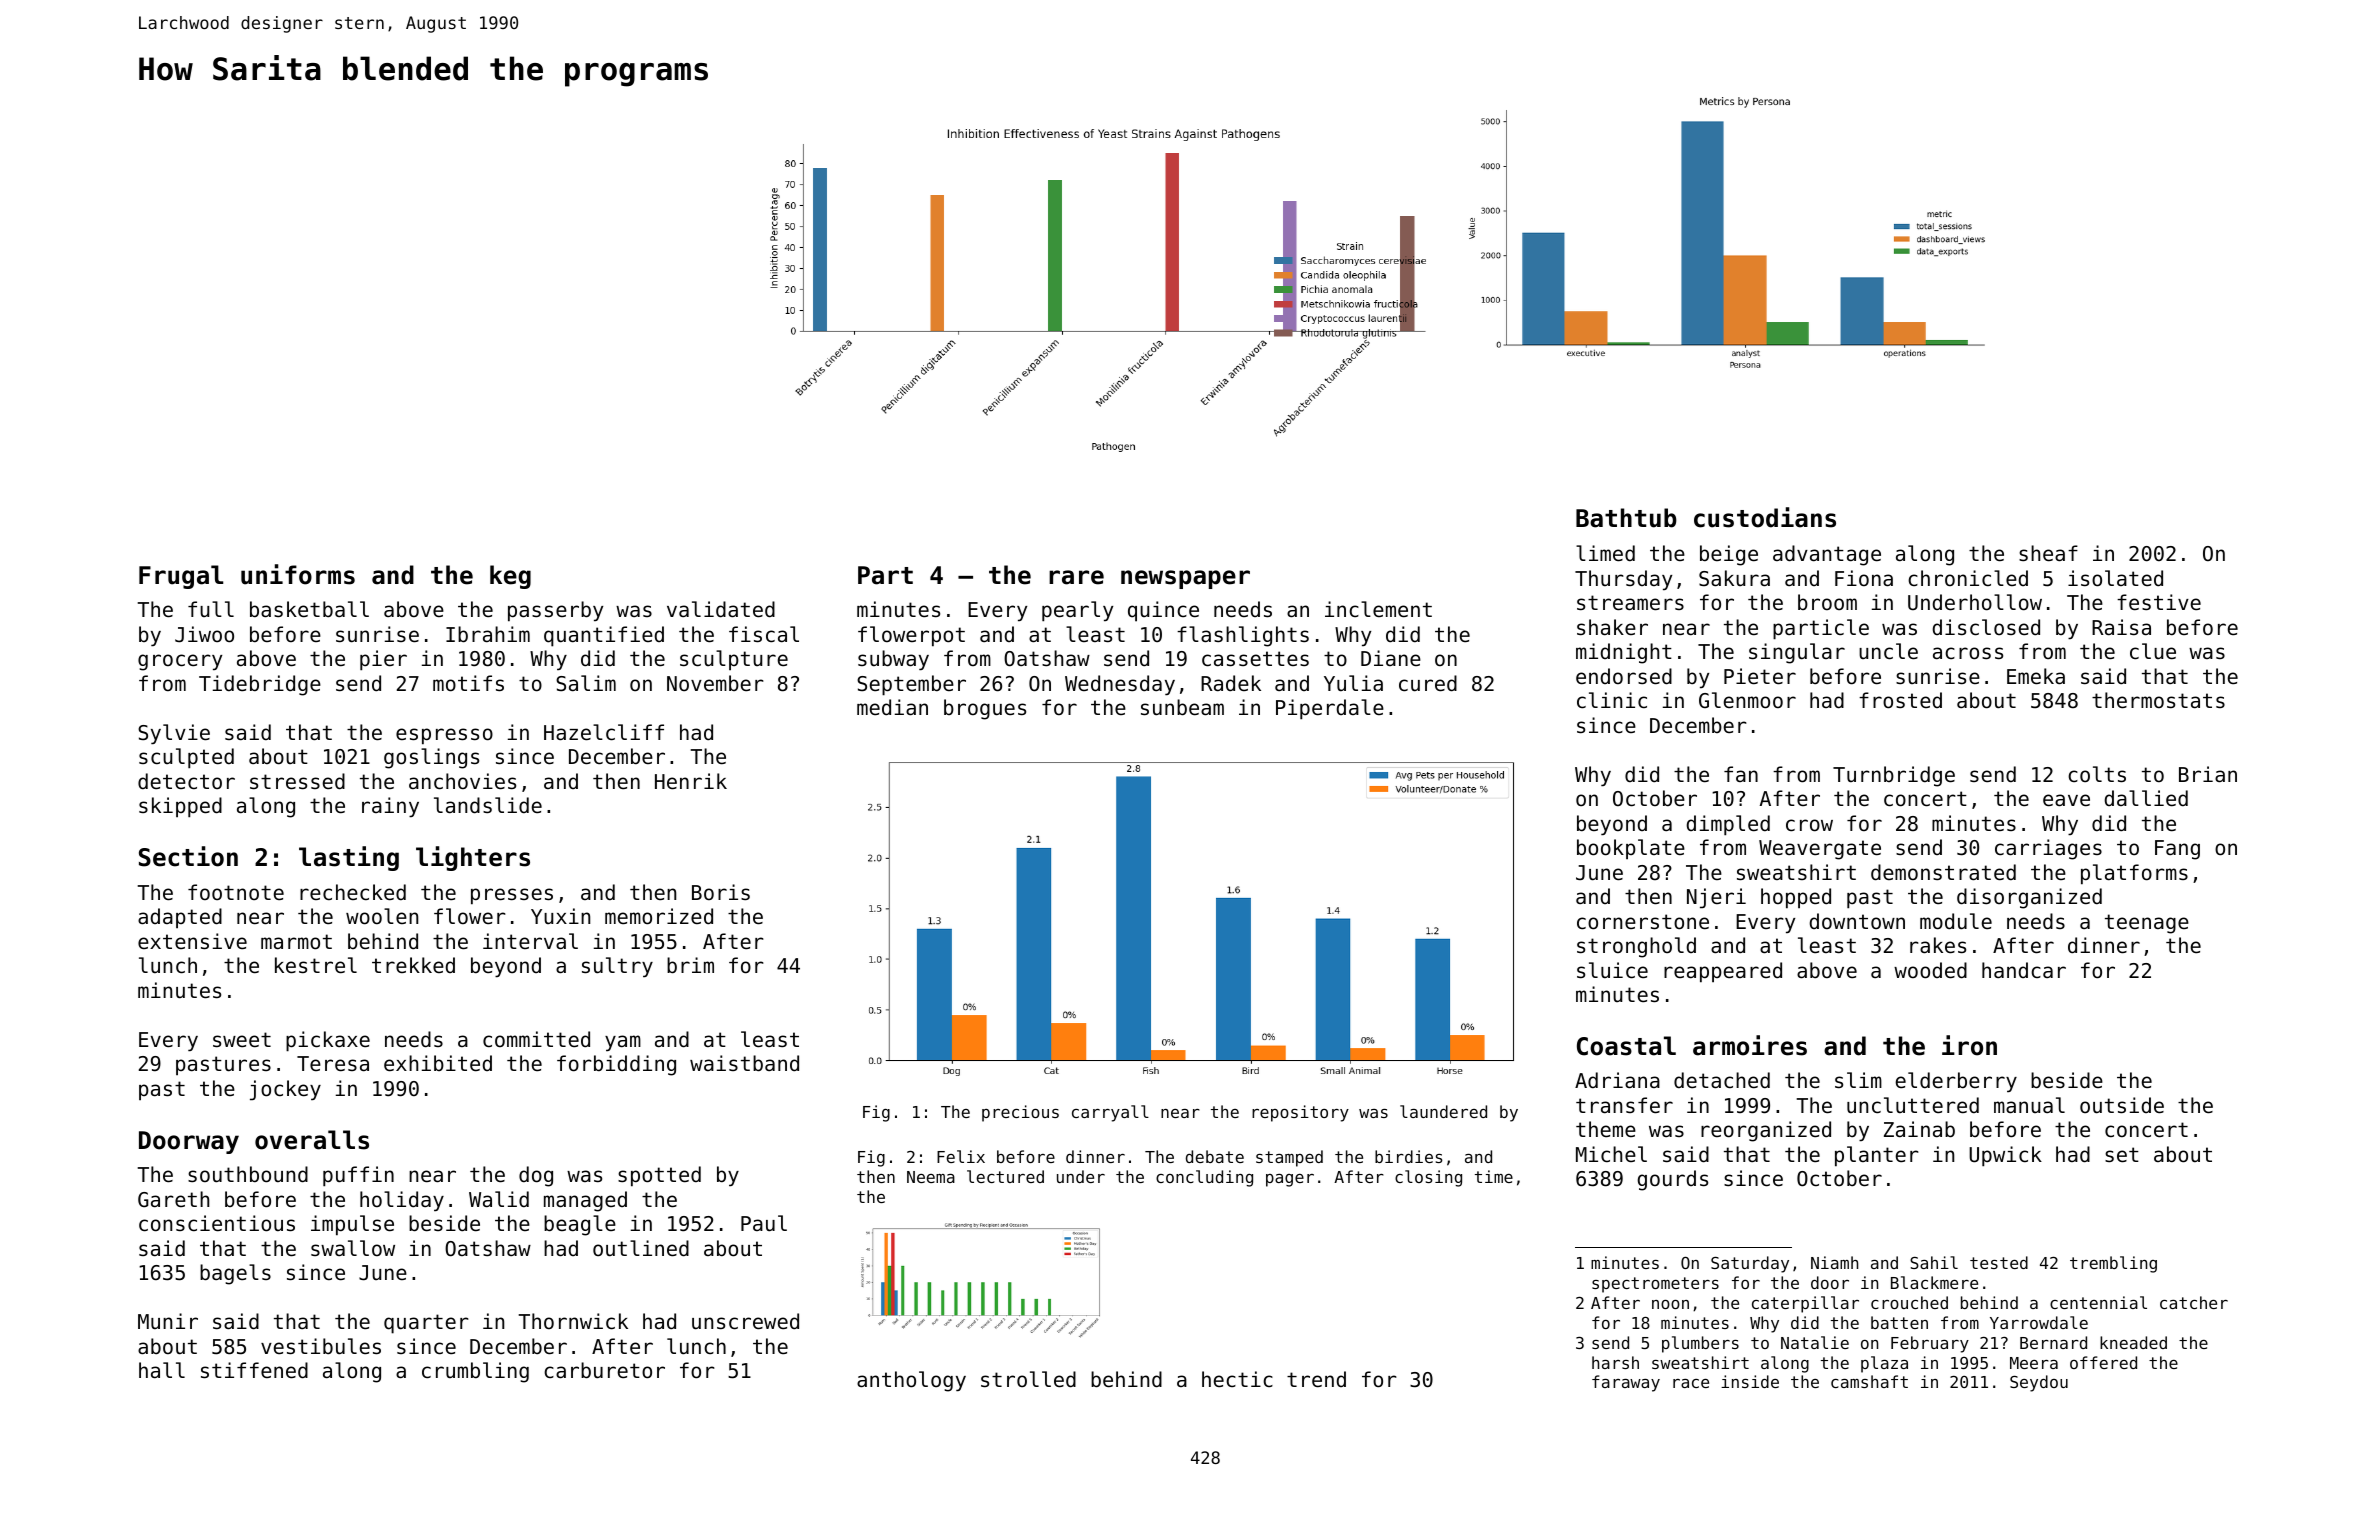 The width and height of the screenshot is (2380, 1540). Describe the element at coordinates (721, 892) in the screenshot. I see `Boris` at that location.
